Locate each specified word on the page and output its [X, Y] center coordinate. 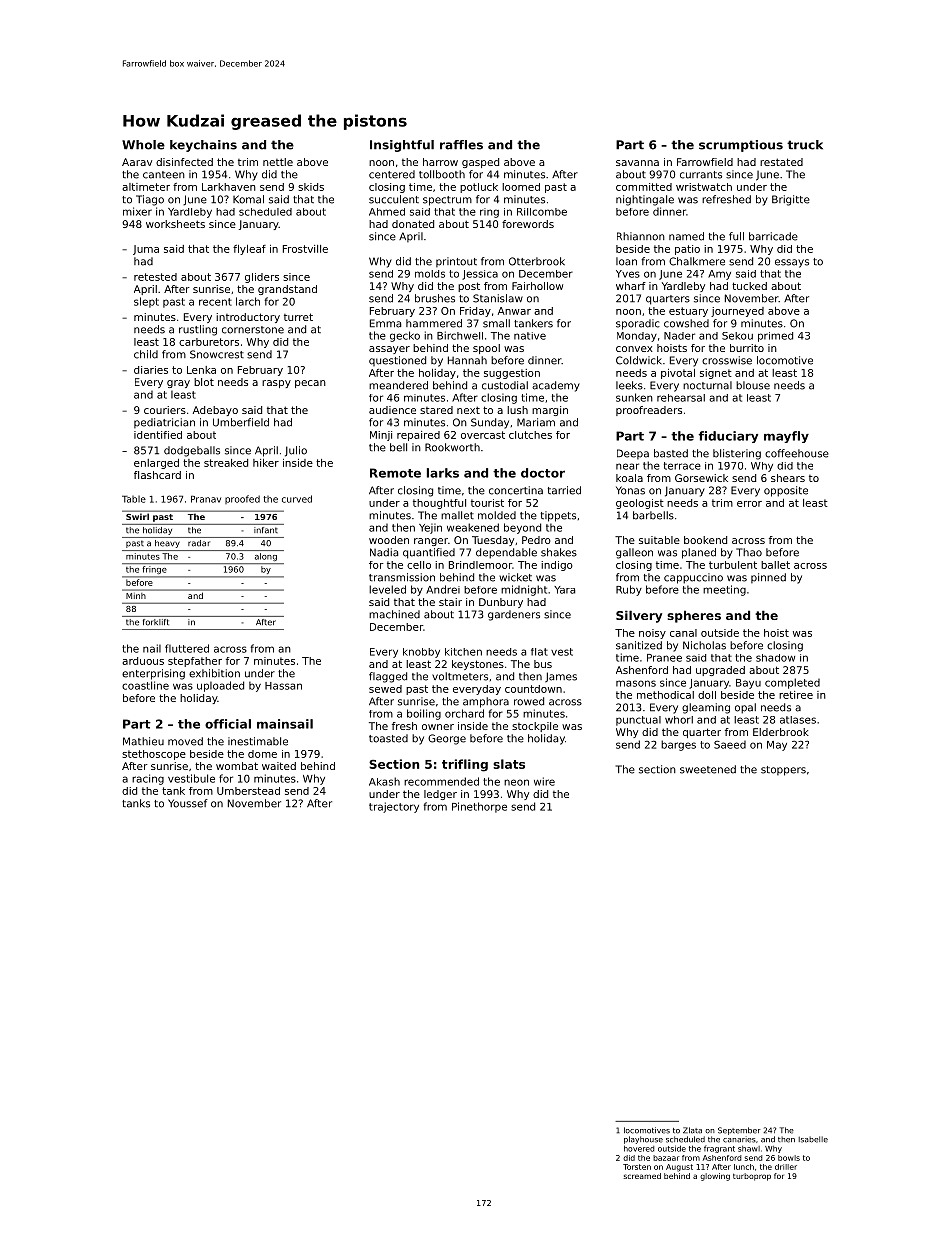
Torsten [637, 1167]
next [468, 410]
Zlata [692, 1130]
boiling [424, 714]
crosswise [727, 360]
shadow [775, 658]
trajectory [394, 807]
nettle [278, 162]
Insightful [402, 146]
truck [805, 145]
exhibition [214, 673]
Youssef [188, 803]
